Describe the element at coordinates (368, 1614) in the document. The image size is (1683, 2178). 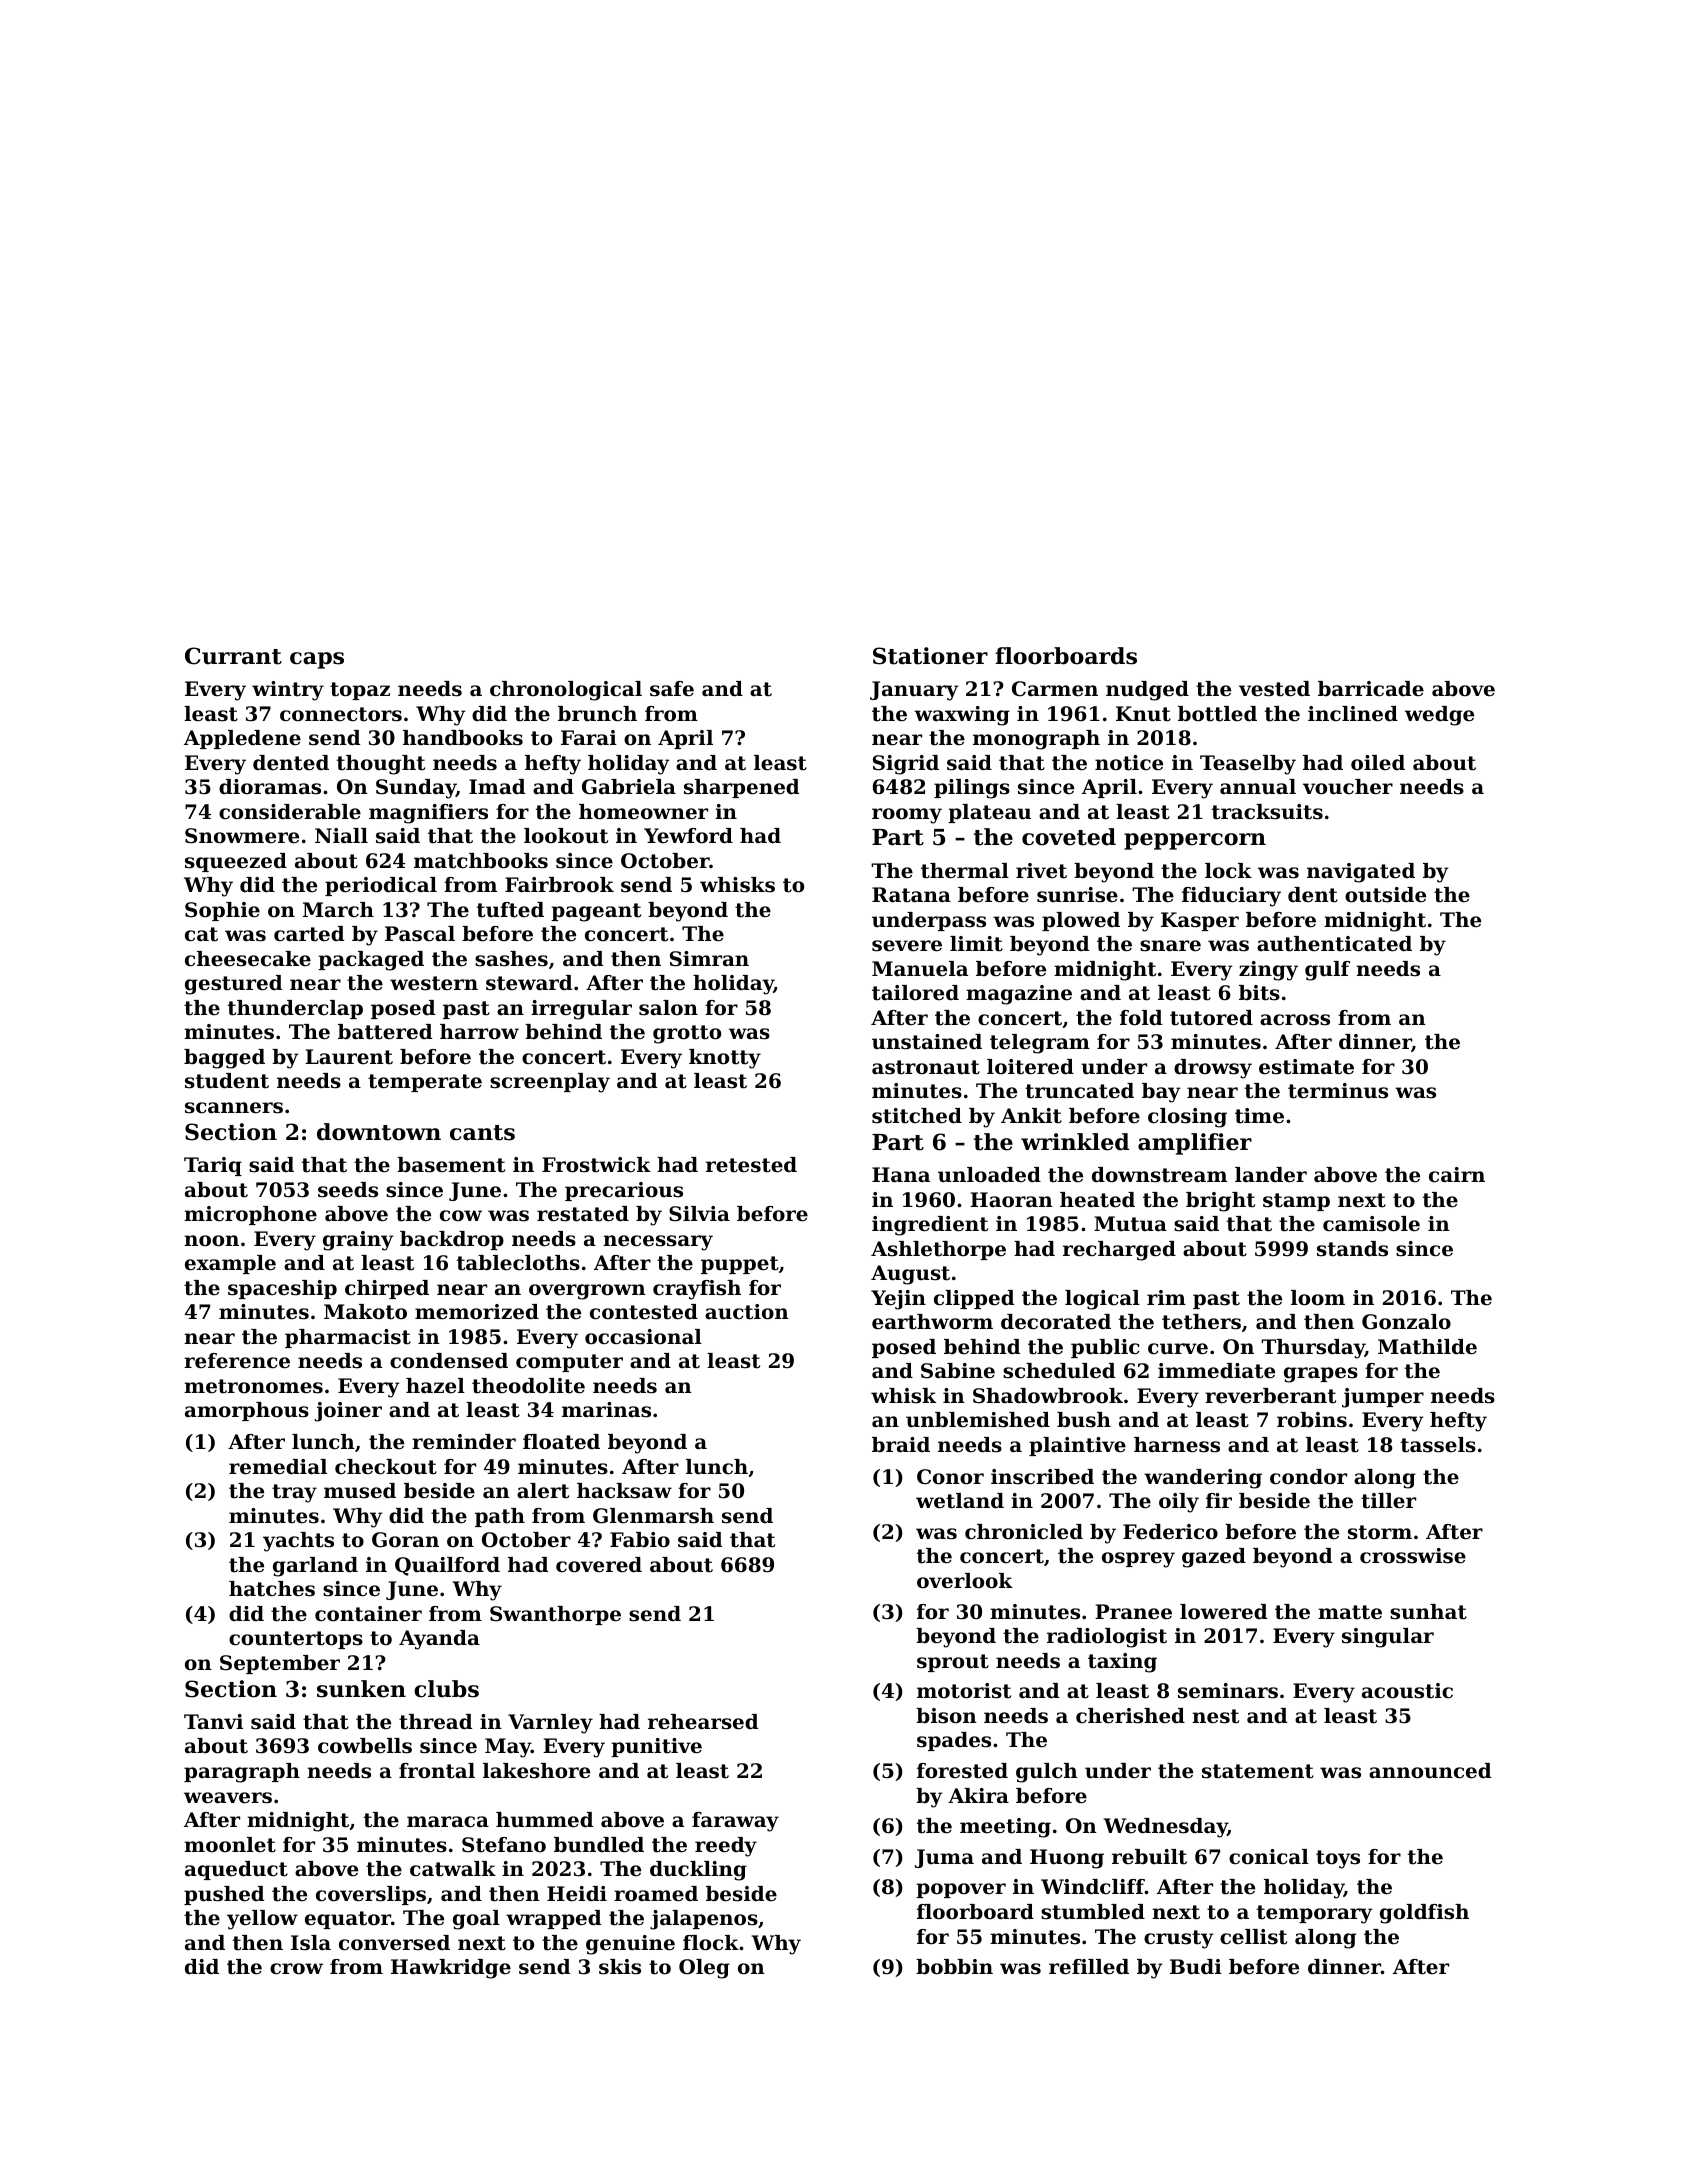
I see `container` at that location.
